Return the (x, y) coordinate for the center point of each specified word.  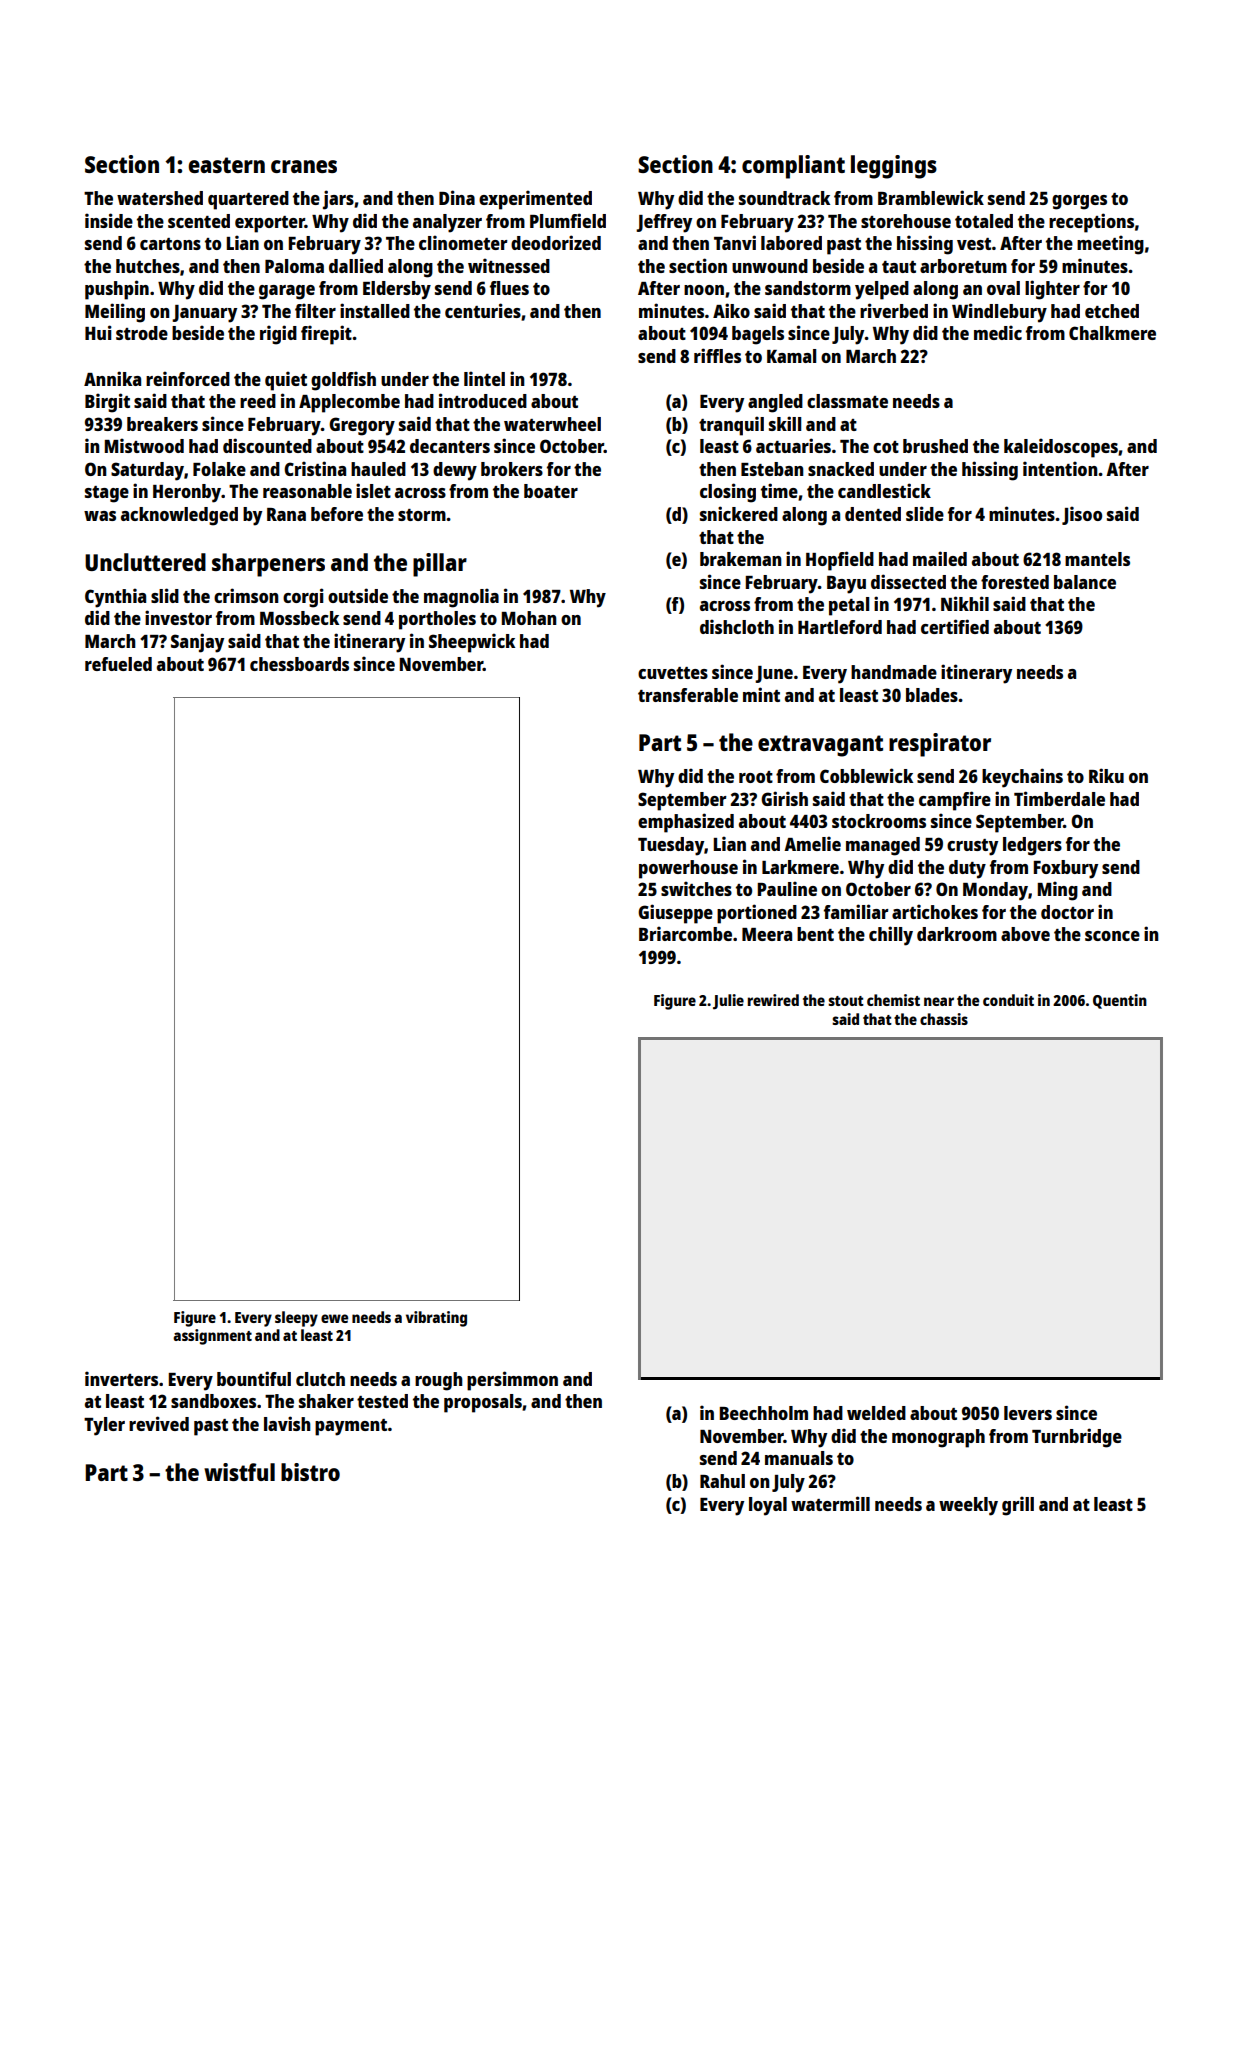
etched (1112, 311)
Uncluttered (145, 562)
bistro (310, 1472)
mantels (1097, 559)
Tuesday (671, 846)
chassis (944, 1019)
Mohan (529, 618)
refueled (118, 664)
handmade (894, 672)
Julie (728, 1002)
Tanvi (735, 242)
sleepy (296, 1319)
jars (338, 200)
